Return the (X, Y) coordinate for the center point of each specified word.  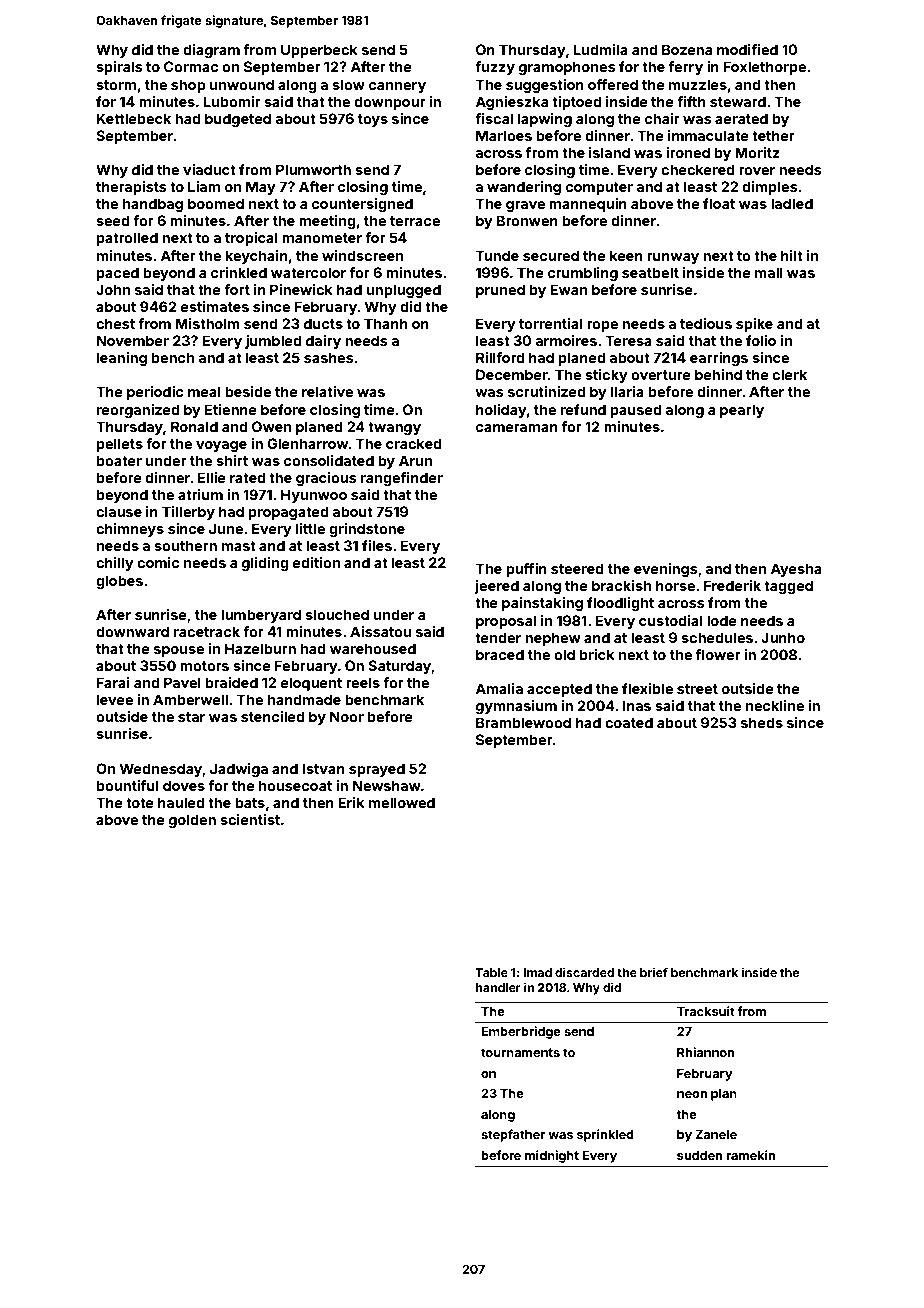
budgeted (238, 120)
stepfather (513, 1135)
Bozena (687, 49)
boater (119, 460)
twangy (394, 428)
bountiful (128, 785)
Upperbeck (319, 51)
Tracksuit (706, 1011)
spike (754, 325)
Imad (537, 972)
